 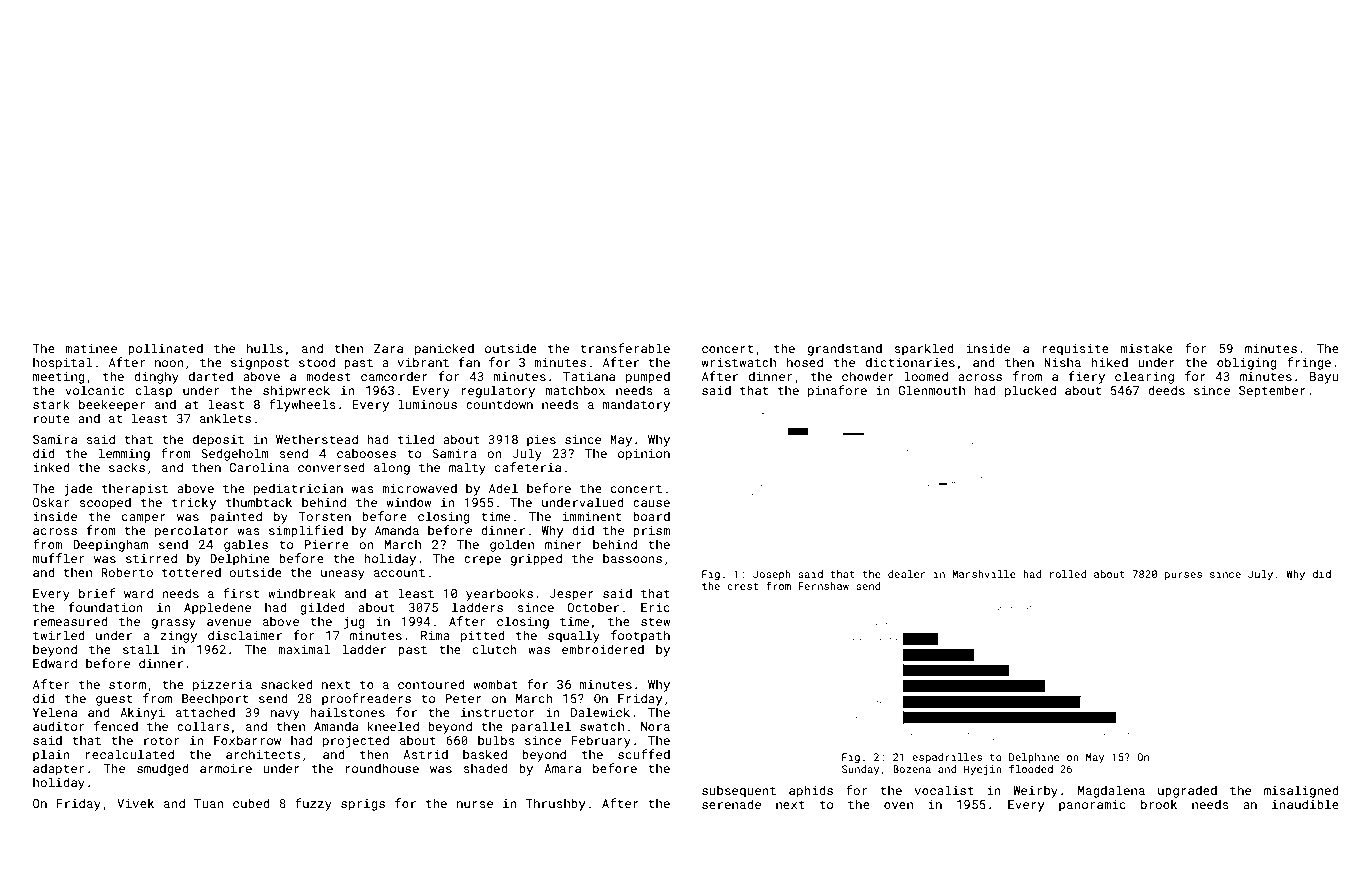 What do you see at coordinates (1183, 576) in the screenshot?
I see `purses` at bounding box center [1183, 576].
